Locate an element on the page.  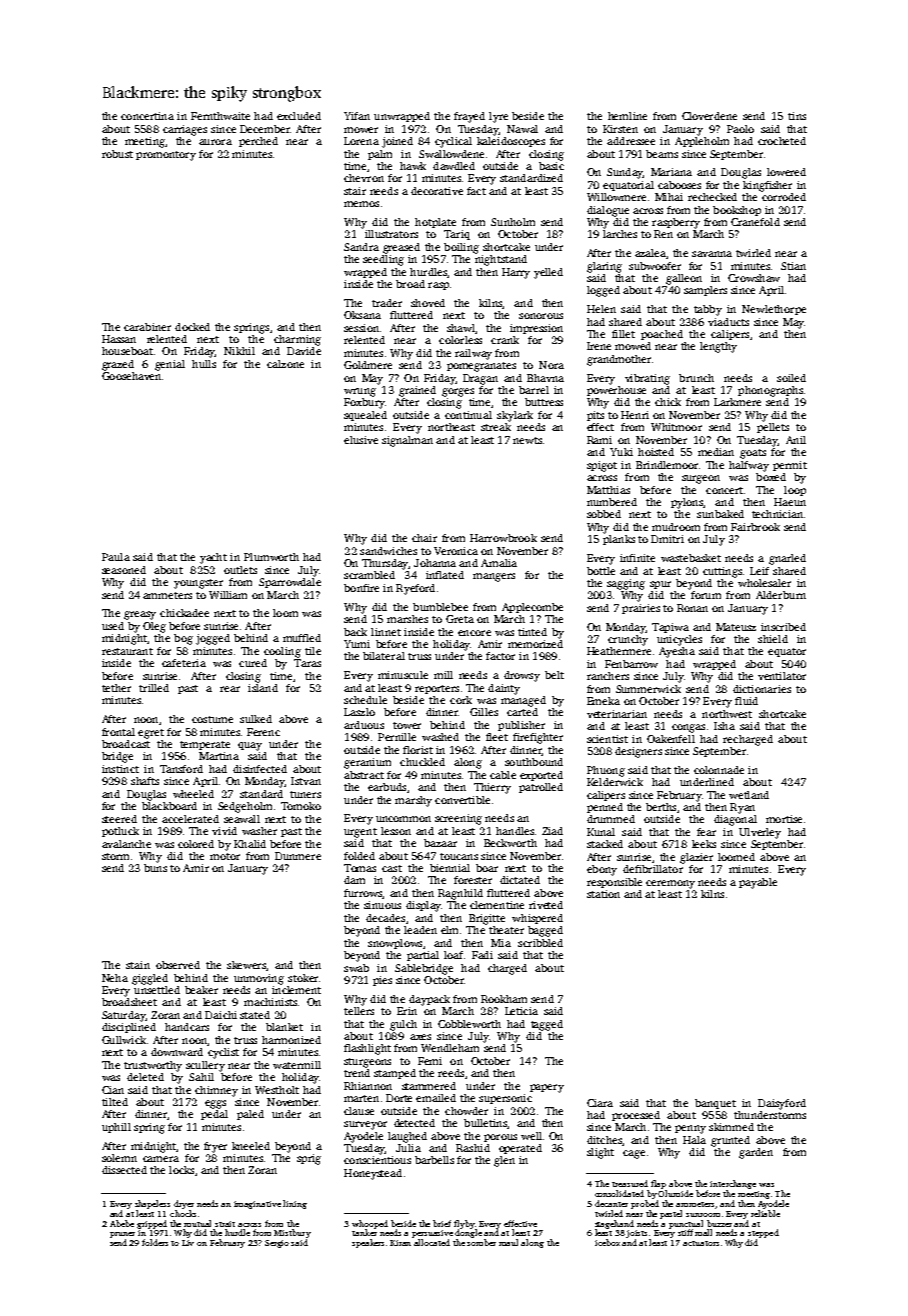
egret is located at coordinates (151, 734).
